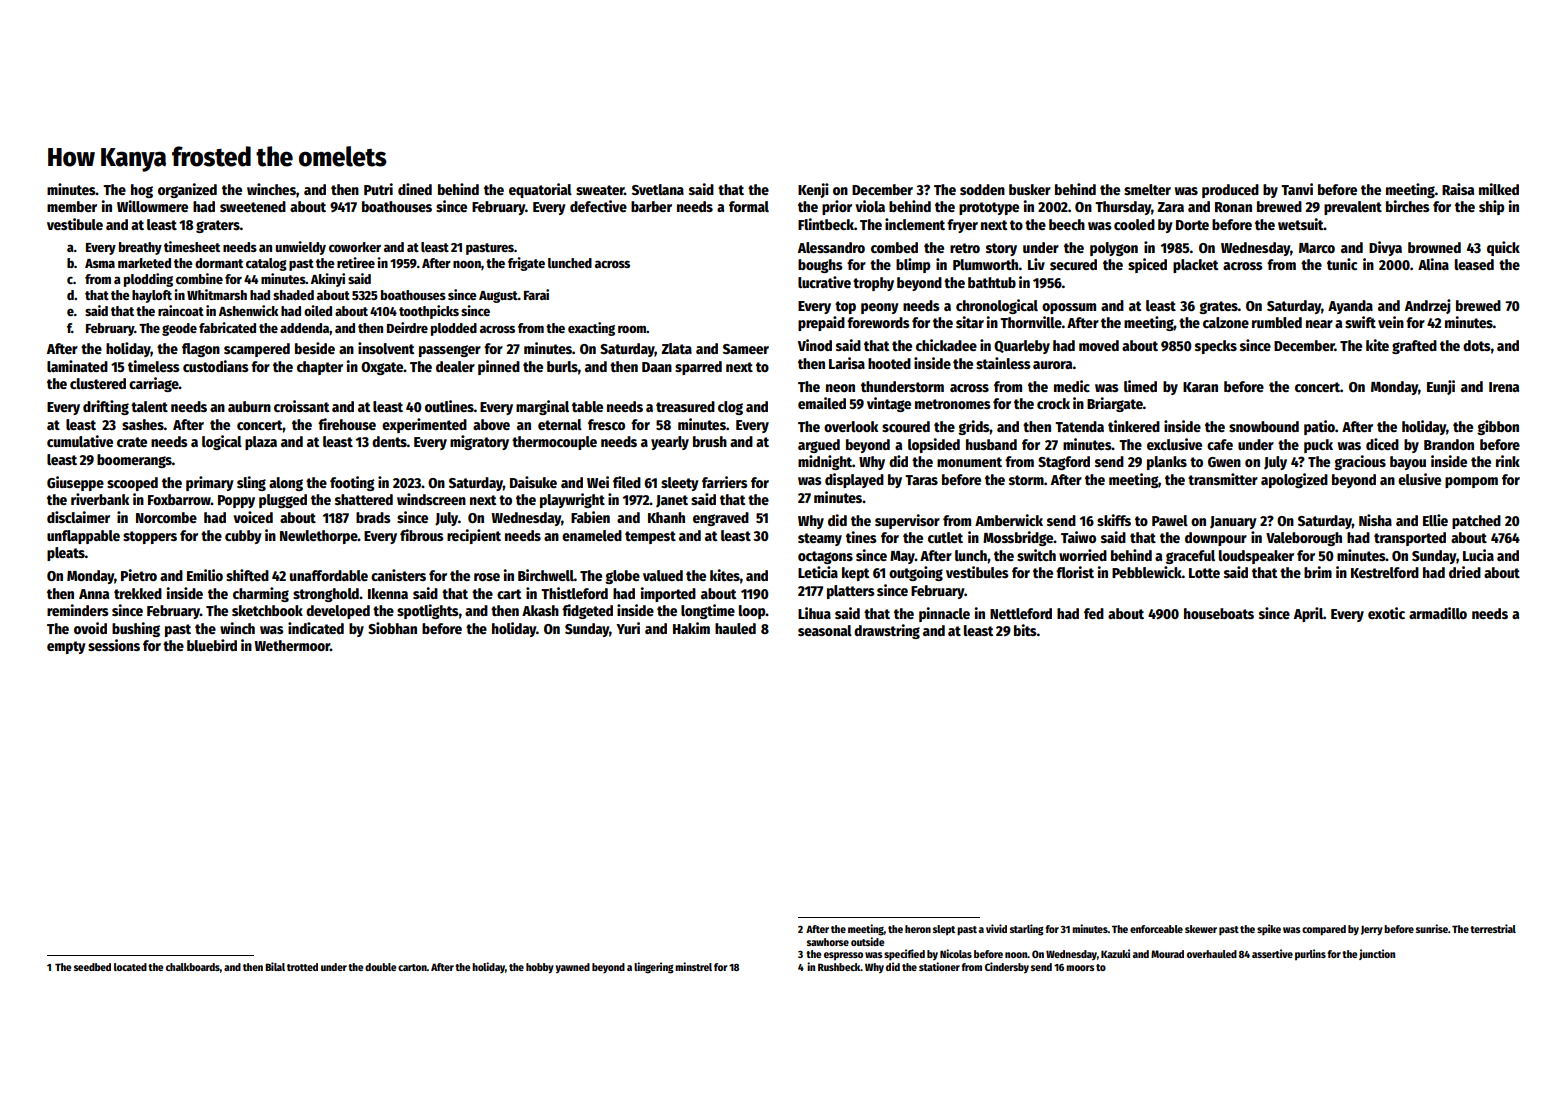 Image resolution: width=1567 pixels, height=1108 pixels. What do you see at coordinates (680, 484) in the page?
I see `sleety` at bounding box center [680, 484].
